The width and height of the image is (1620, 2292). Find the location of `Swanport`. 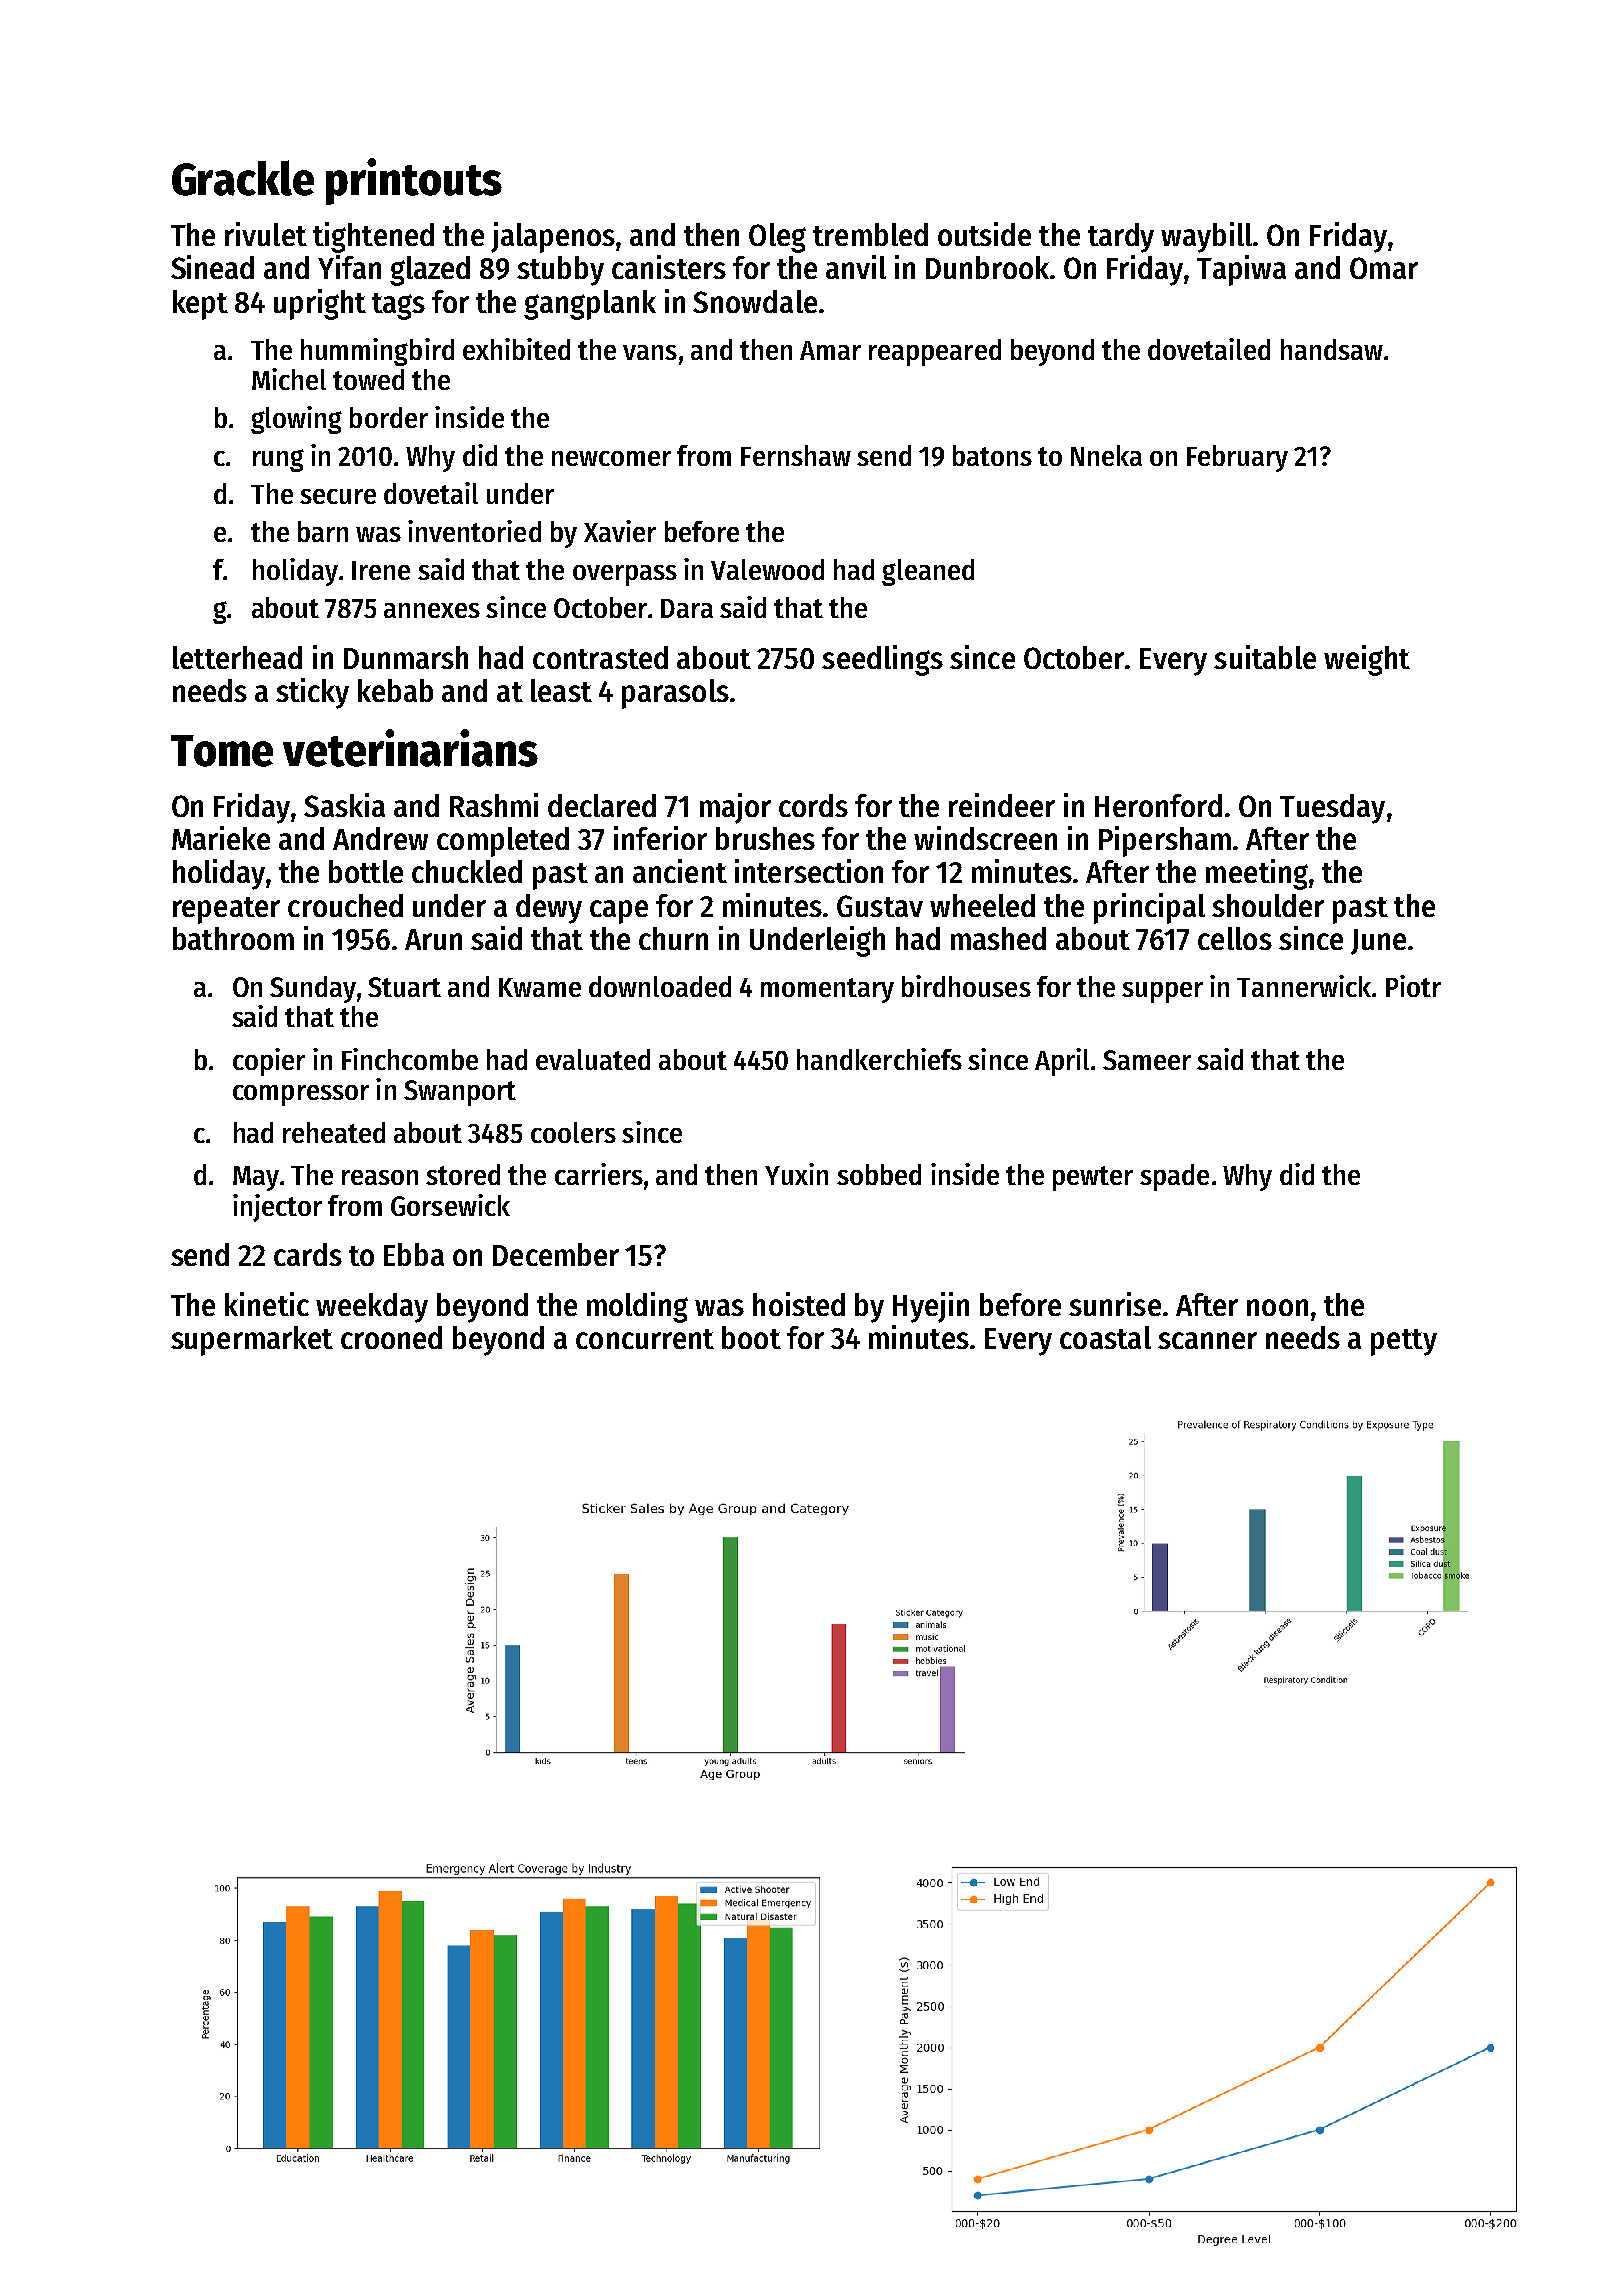

Swanport is located at coordinates (460, 1093).
